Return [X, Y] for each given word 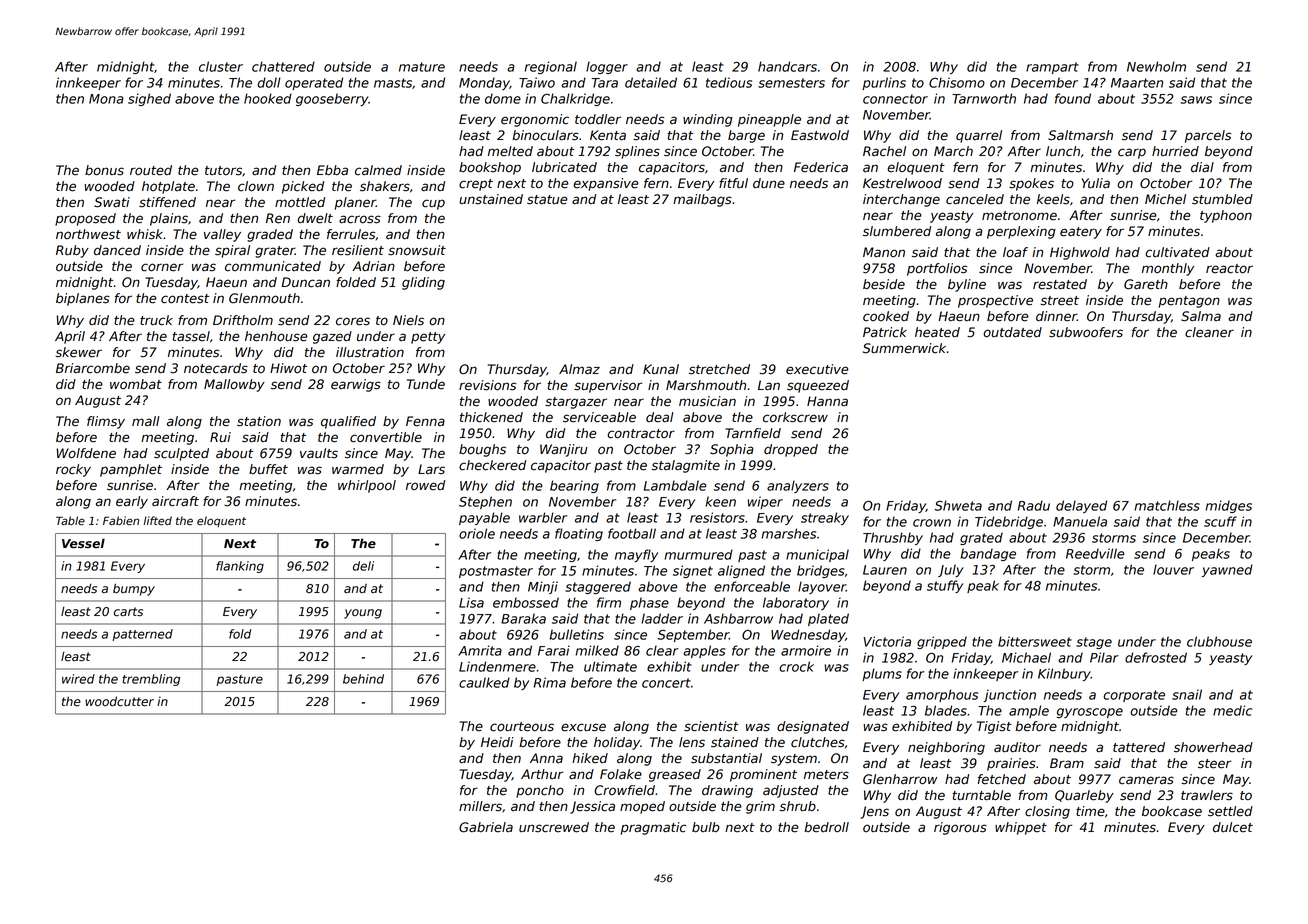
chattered [283, 66]
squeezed [818, 386]
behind [363, 679]
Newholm [1156, 66]
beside [884, 284]
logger [607, 67]
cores [353, 321]
